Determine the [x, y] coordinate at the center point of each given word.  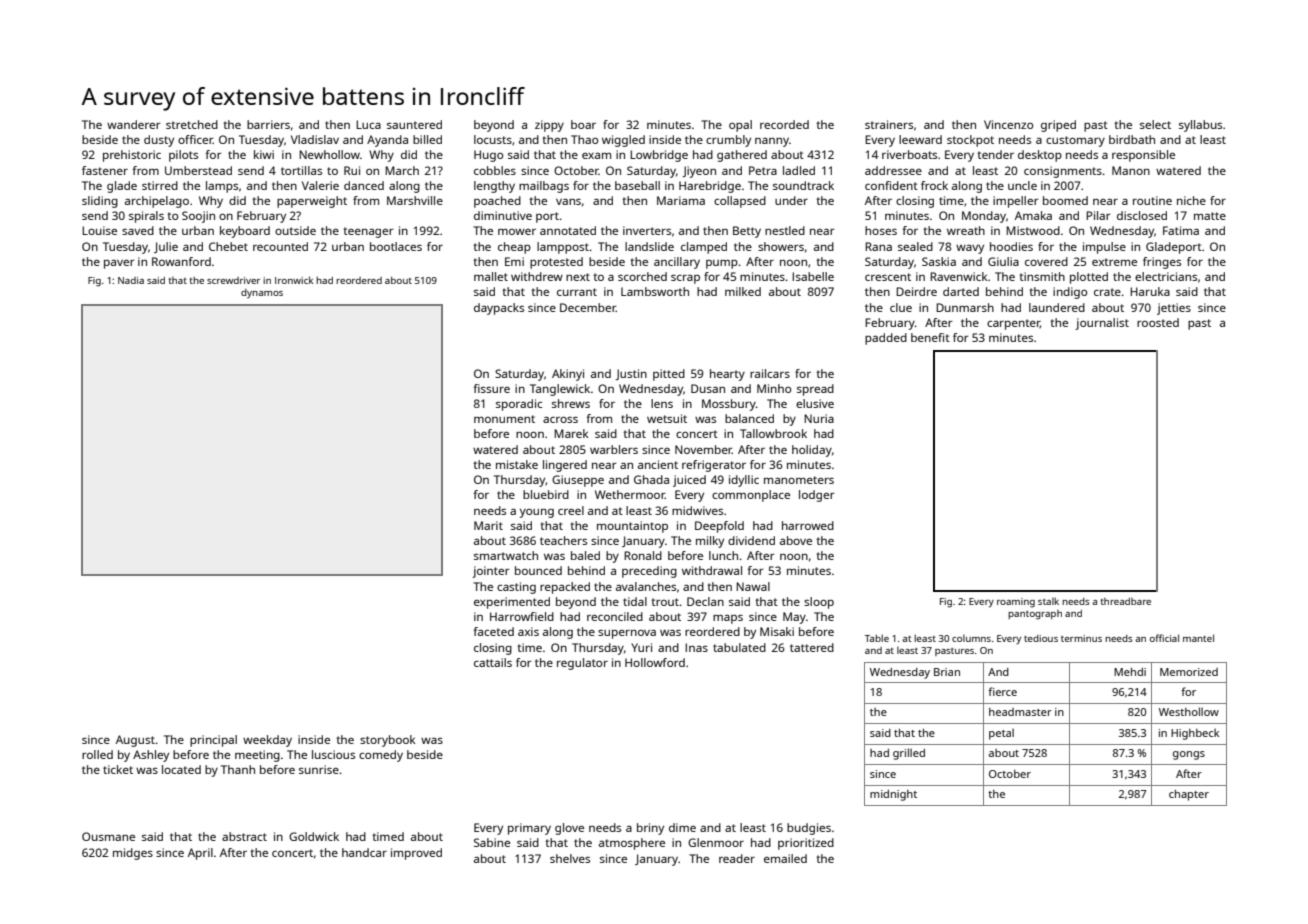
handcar [364, 852]
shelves [570, 858]
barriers [268, 124]
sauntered [414, 124]
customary [1075, 141]
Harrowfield [522, 616]
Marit [488, 525]
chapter [1189, 795]
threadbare [1125, 601]
